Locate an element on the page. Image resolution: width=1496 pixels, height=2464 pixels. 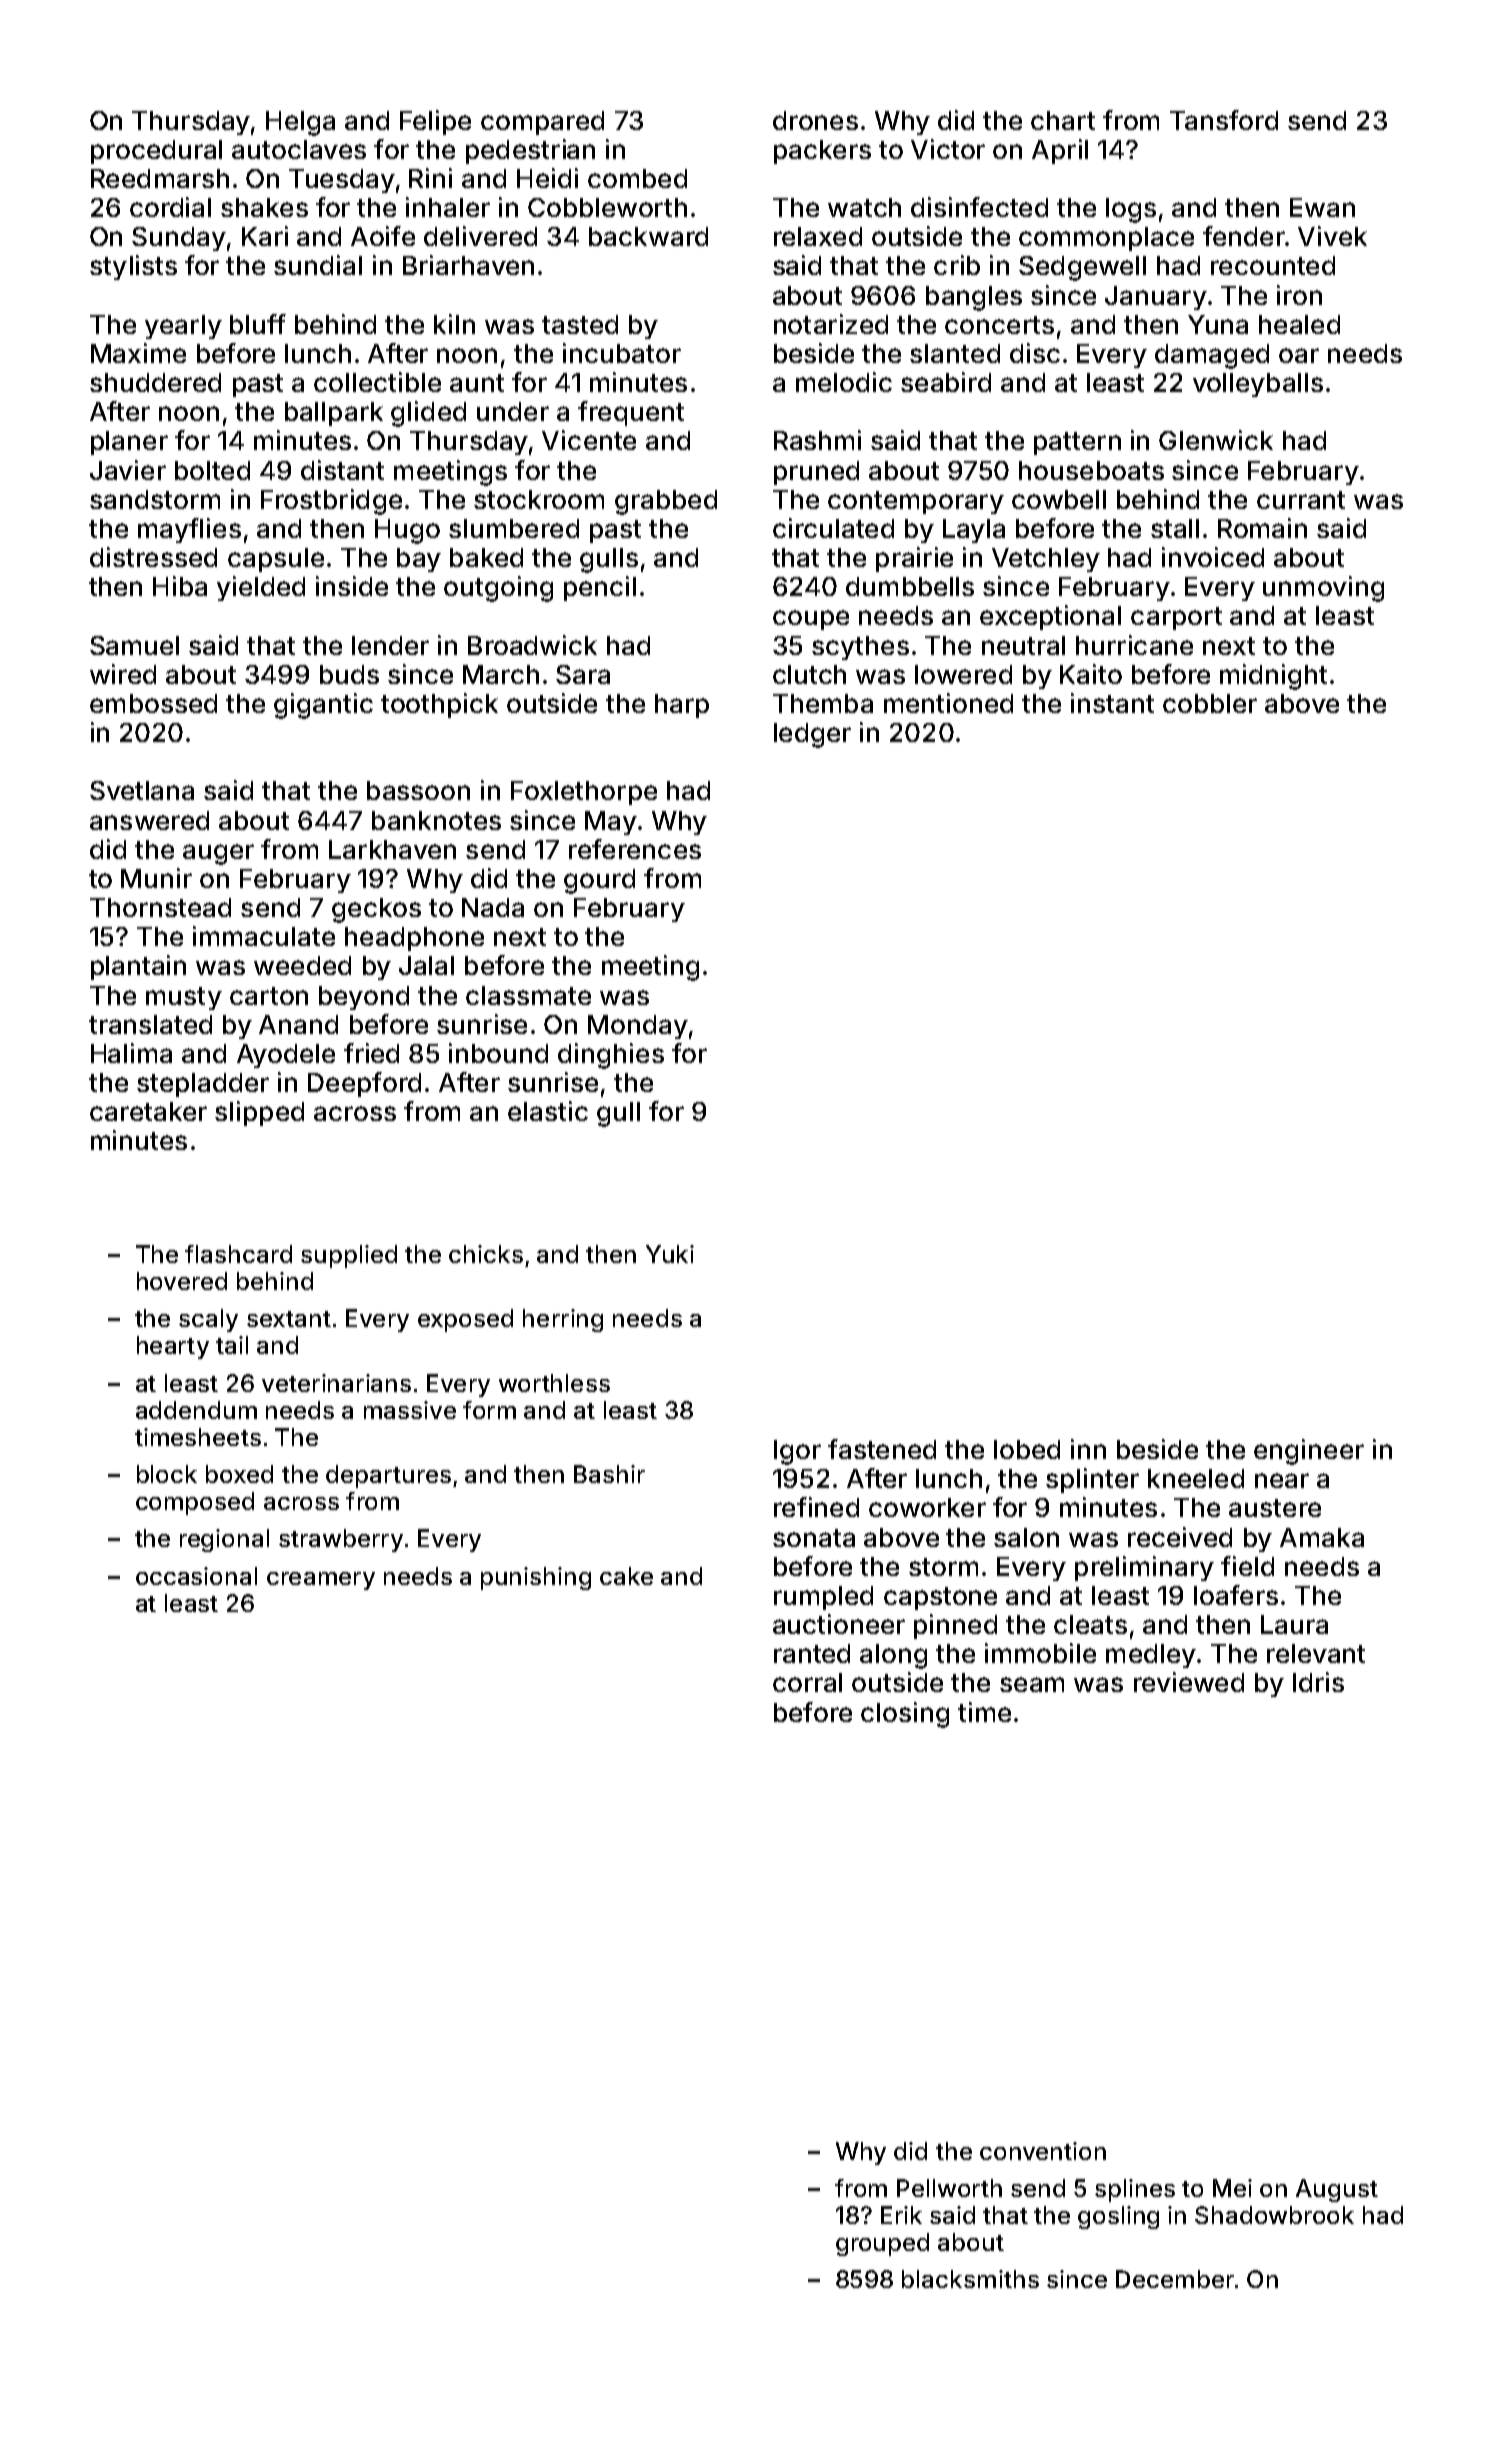
yearly is located at coordinates (183, 327).
